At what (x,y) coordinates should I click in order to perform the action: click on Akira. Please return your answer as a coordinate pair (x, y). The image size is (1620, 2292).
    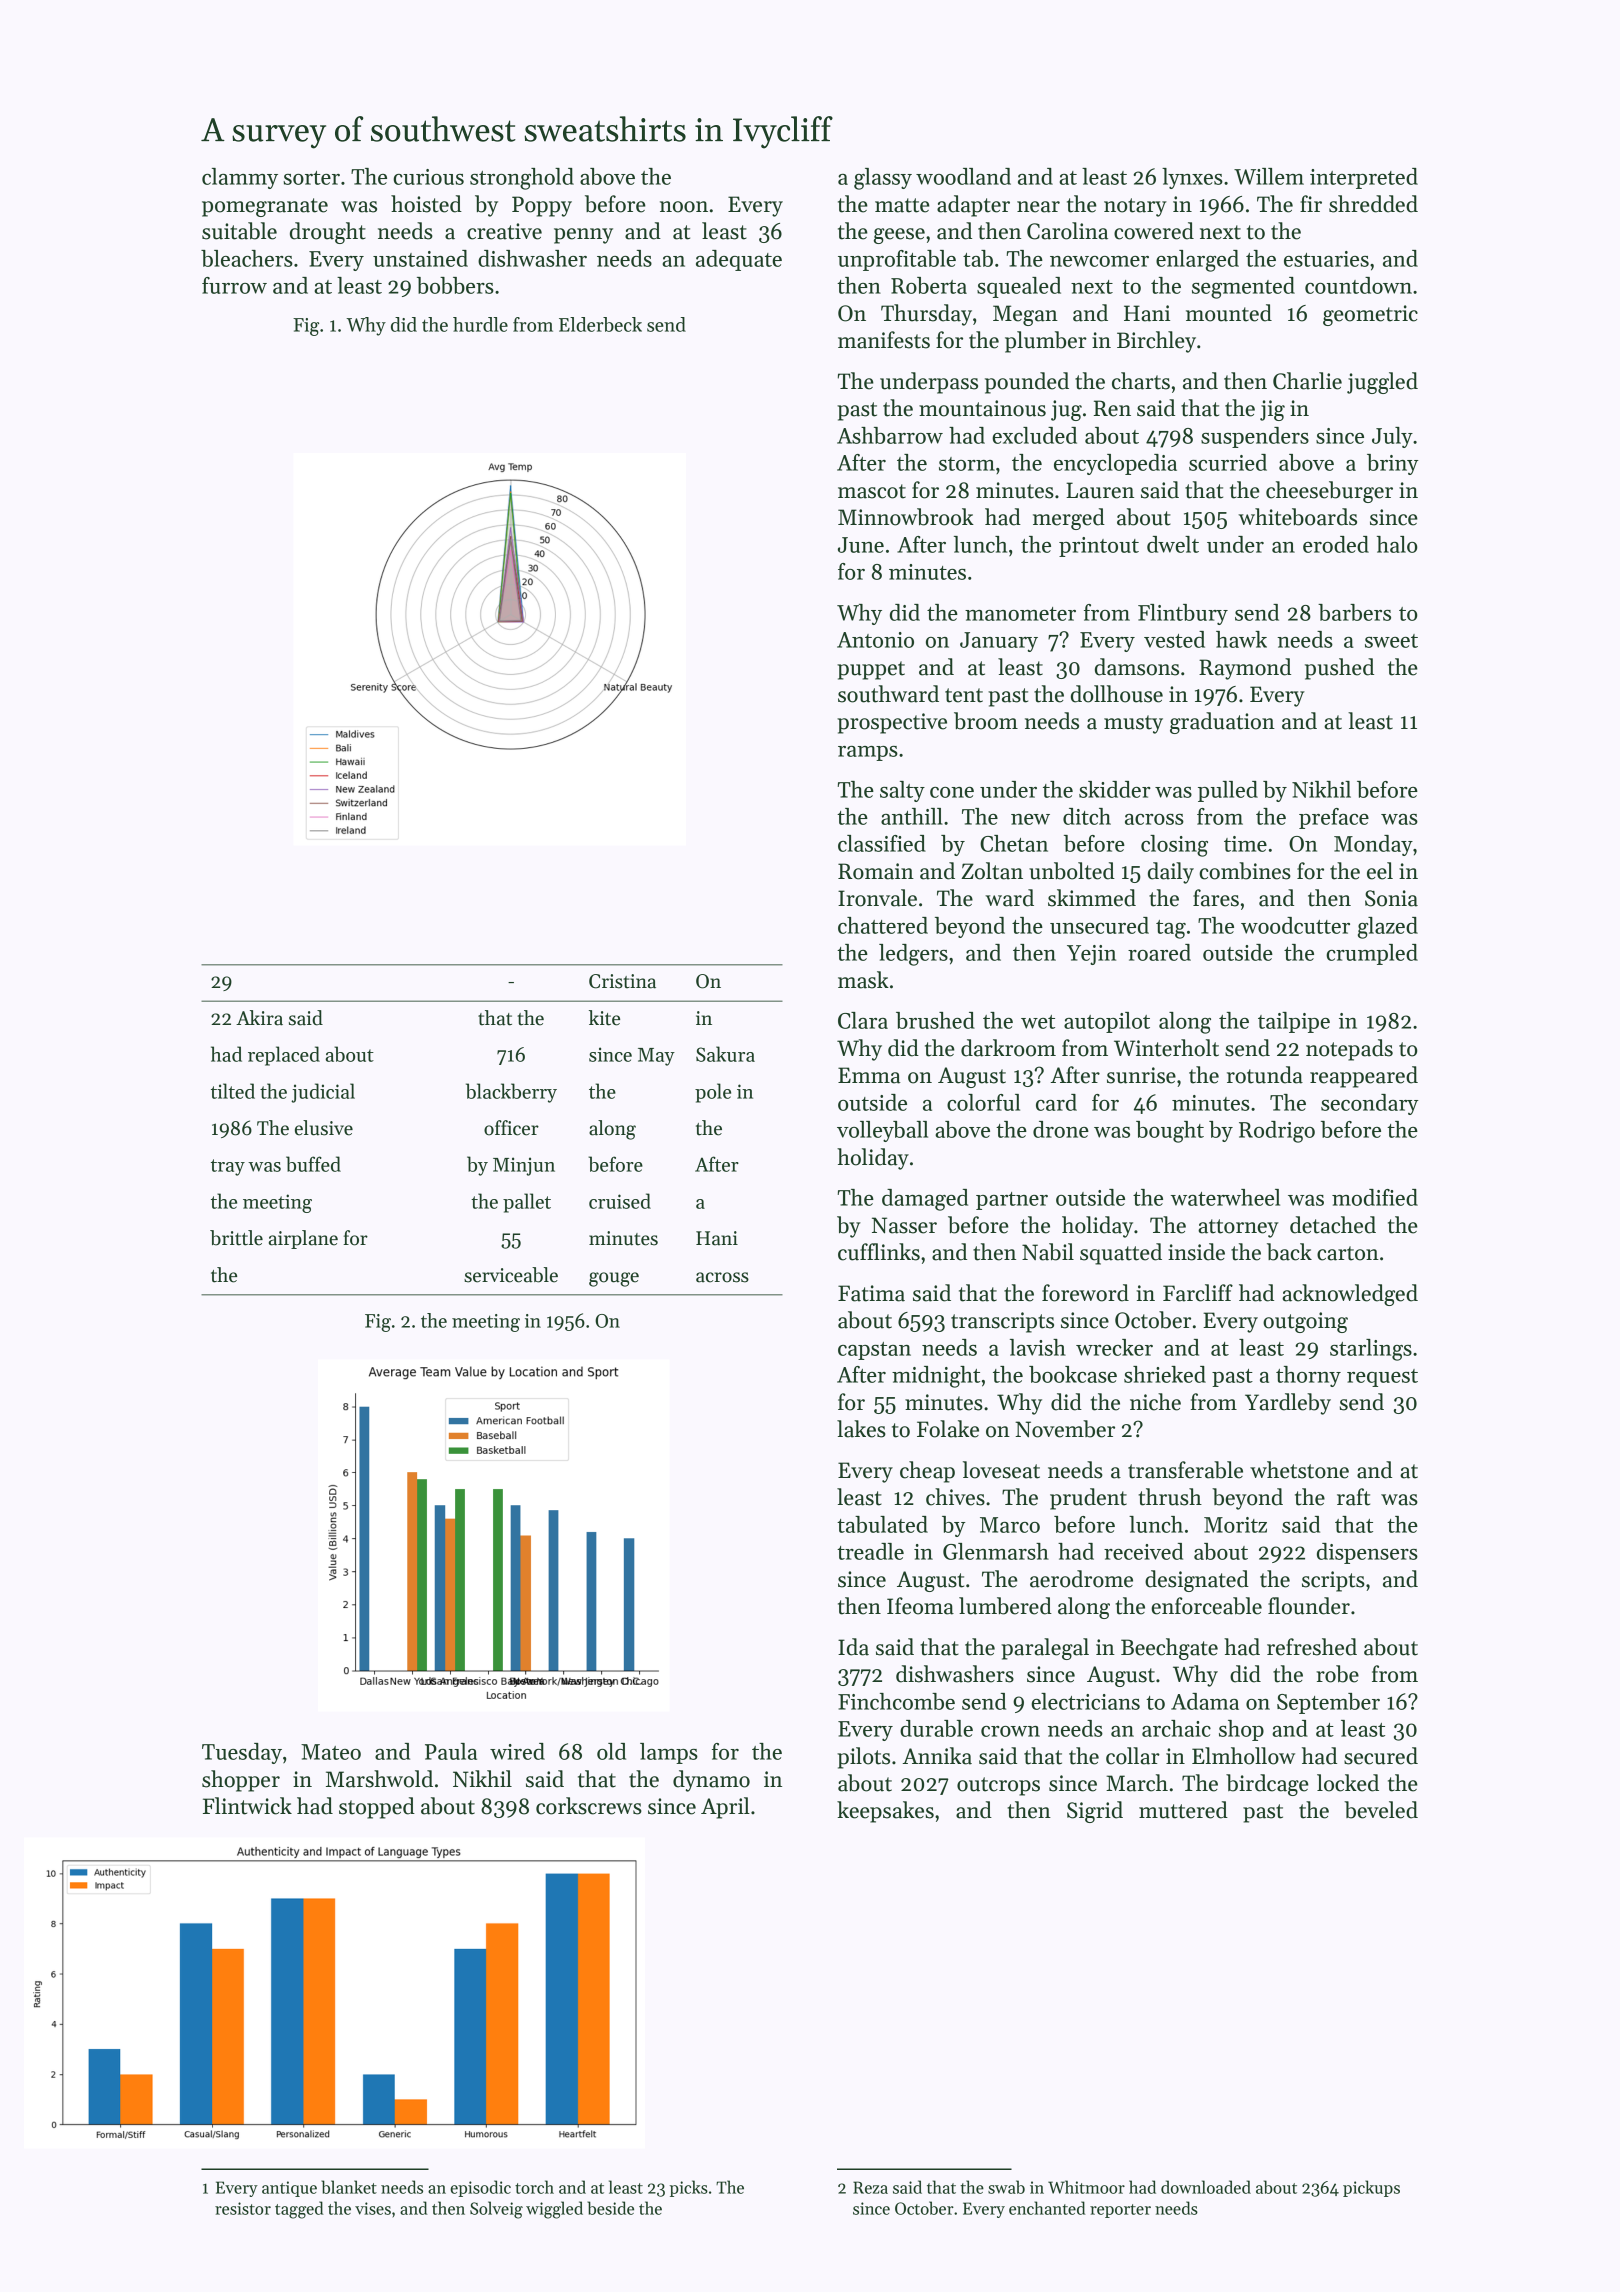
    Looking at the image, I should click on (259, 1018).
